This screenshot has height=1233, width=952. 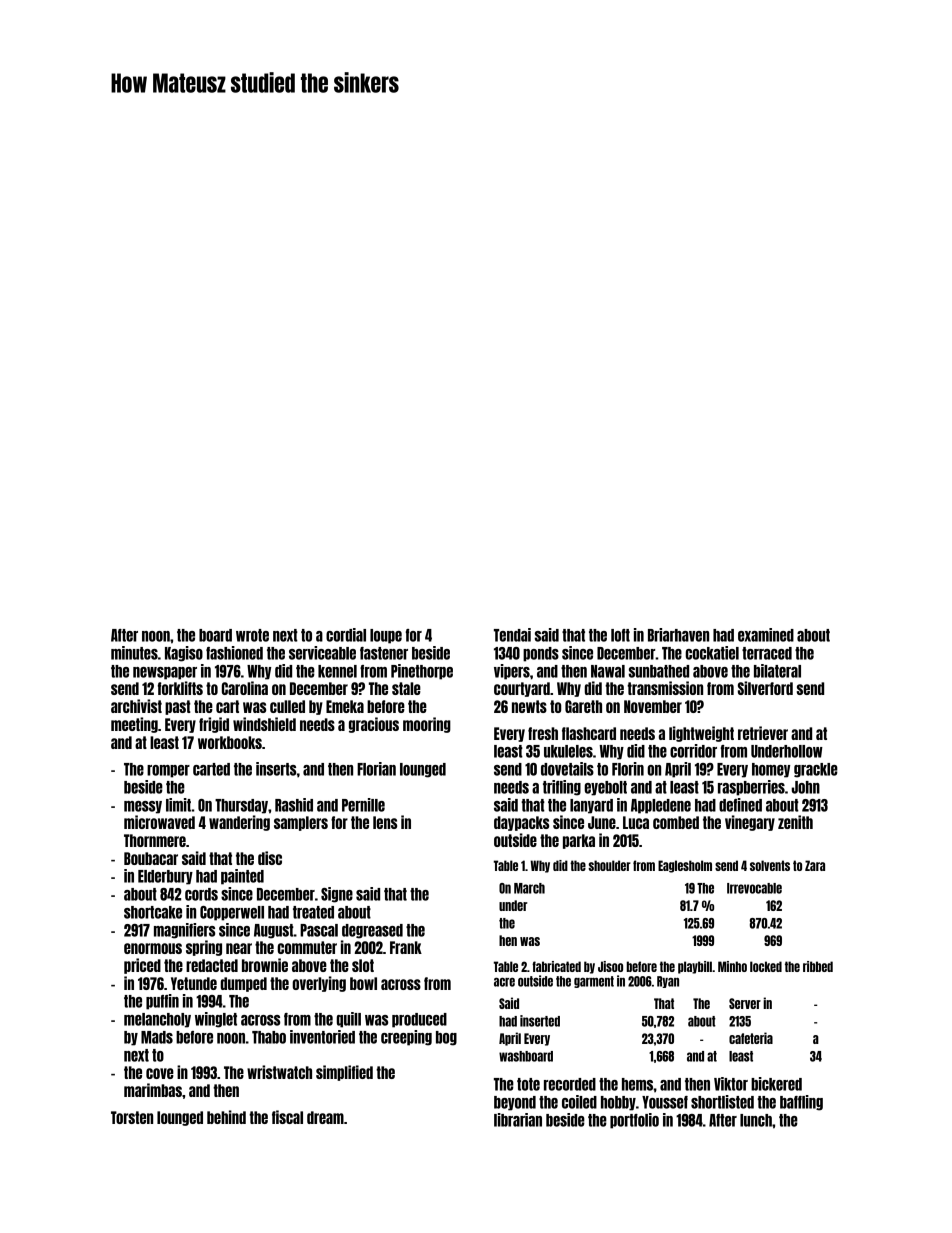 What do you see at coordinates (363, 983) in the screenshot?
I see `bowl` at bounding box center [363, 983].
